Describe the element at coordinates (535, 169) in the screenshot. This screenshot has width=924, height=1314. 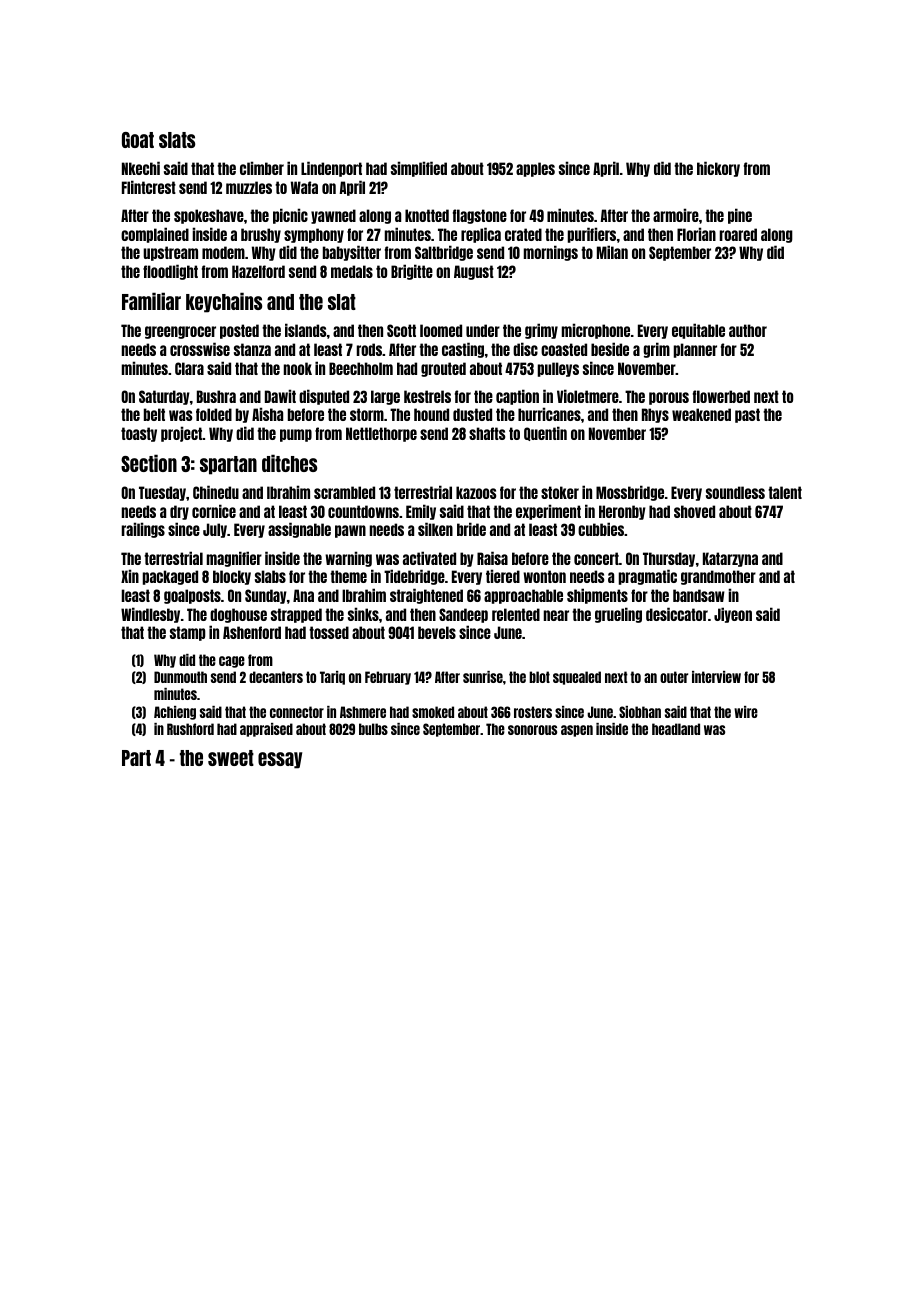
I see `apples` at that location.
